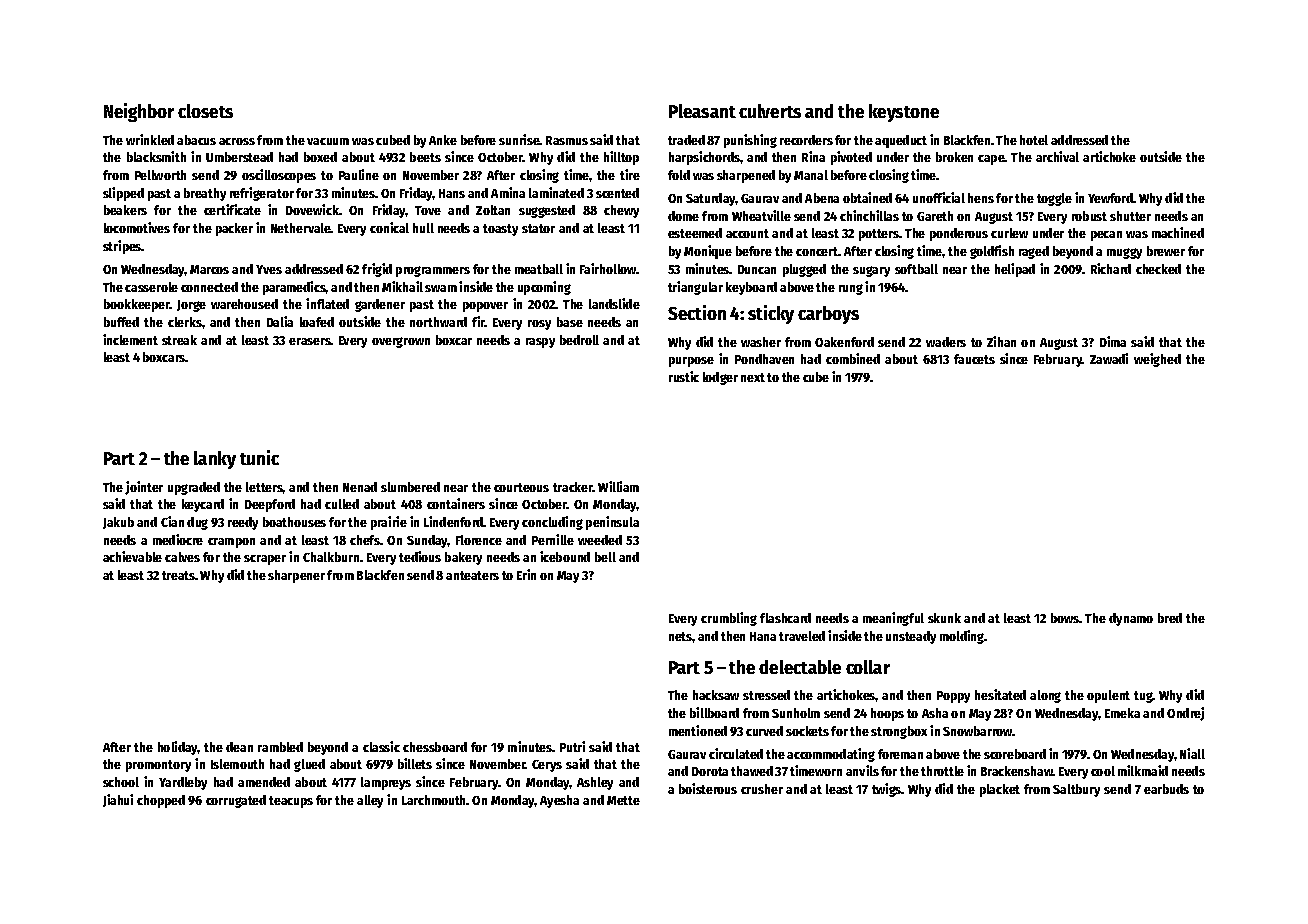 The width and height of the screenshot is (1308, 924). Describe the element at coordinates (771, 314) in the screenshot. I see `sticky` at that location.
